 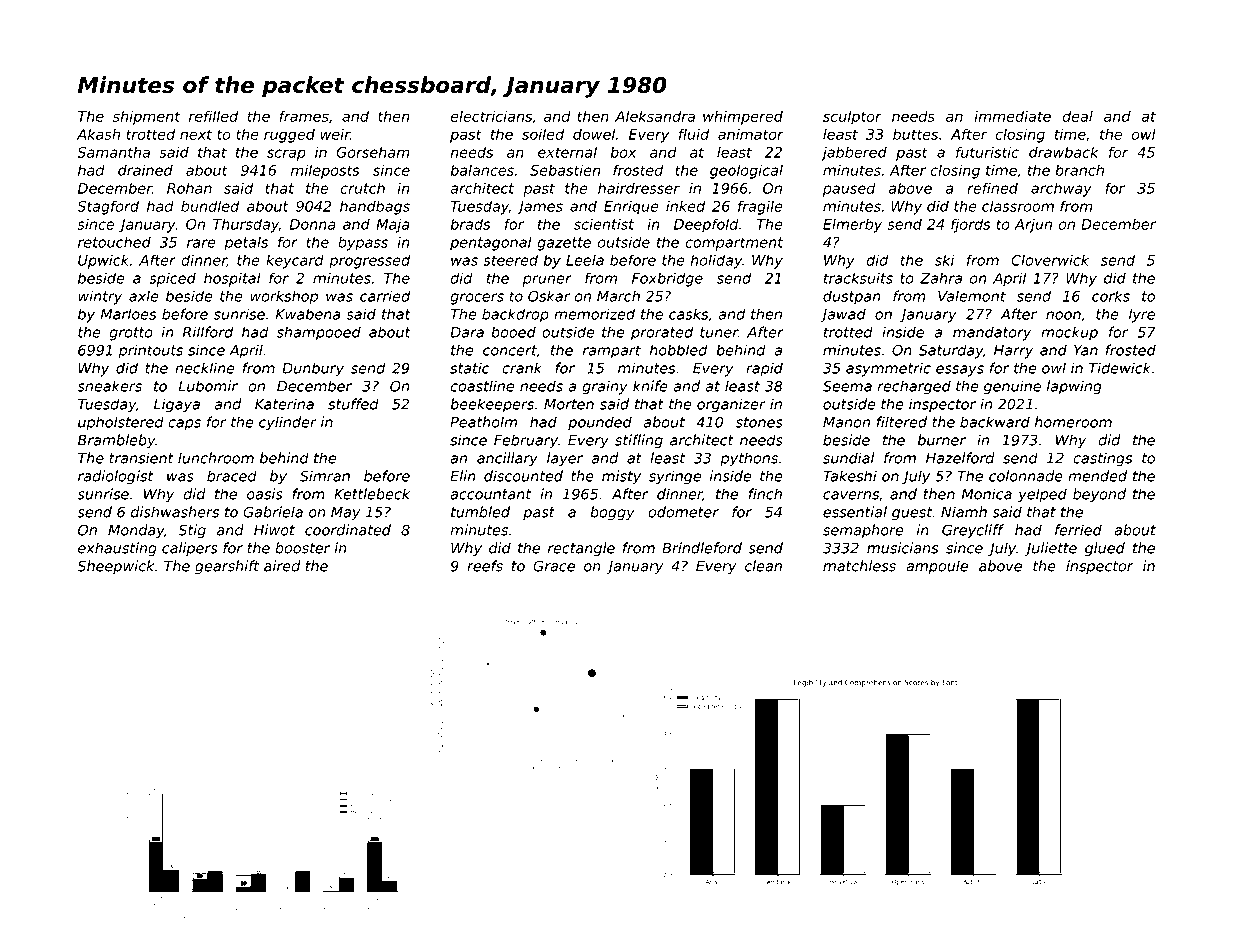 What do you see at coordinates (369, 261) in the page?
I see `progressed` at bounding box center [369, 261].
